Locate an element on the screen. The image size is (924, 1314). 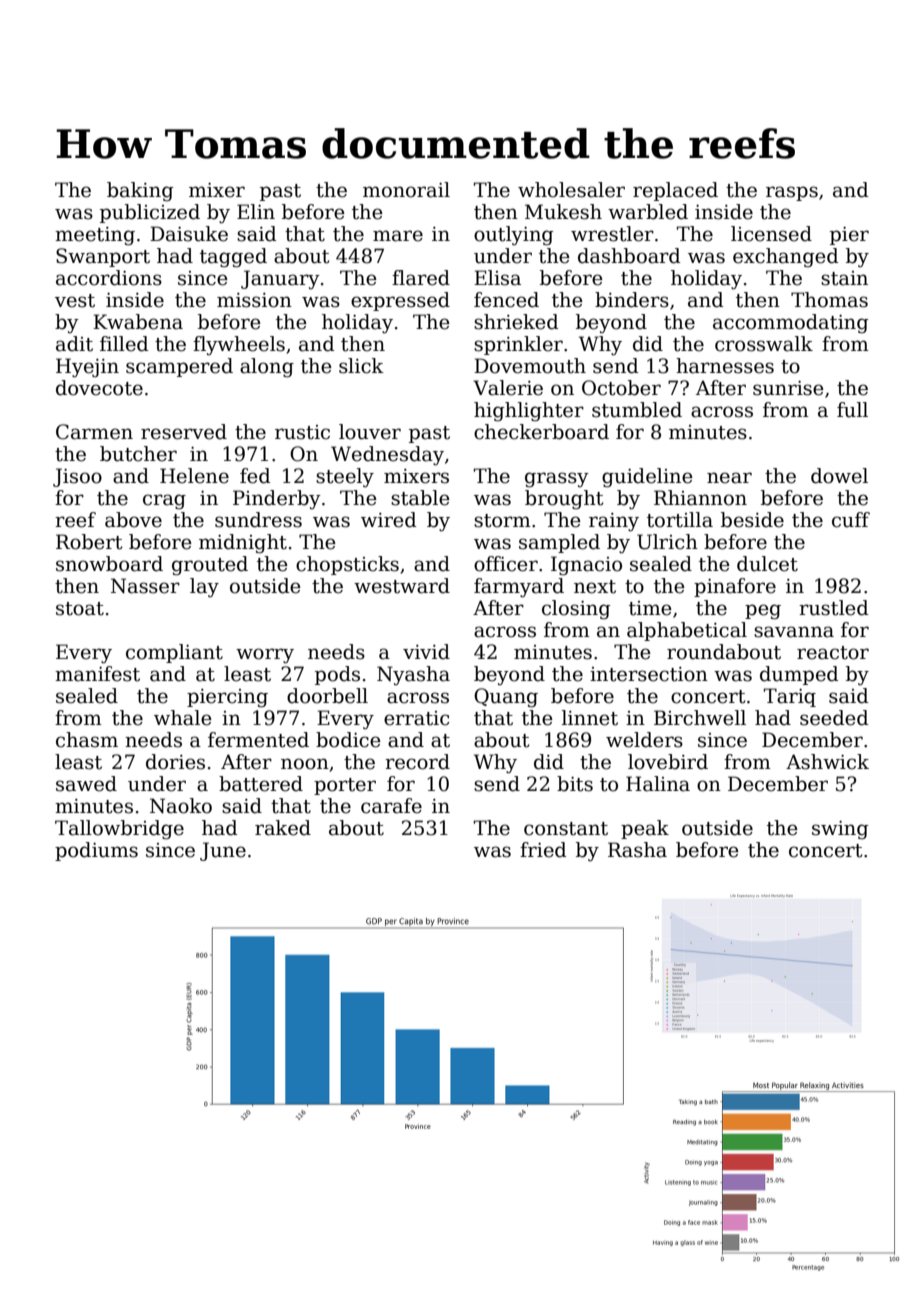
time is located at coordinates (650, 608).
